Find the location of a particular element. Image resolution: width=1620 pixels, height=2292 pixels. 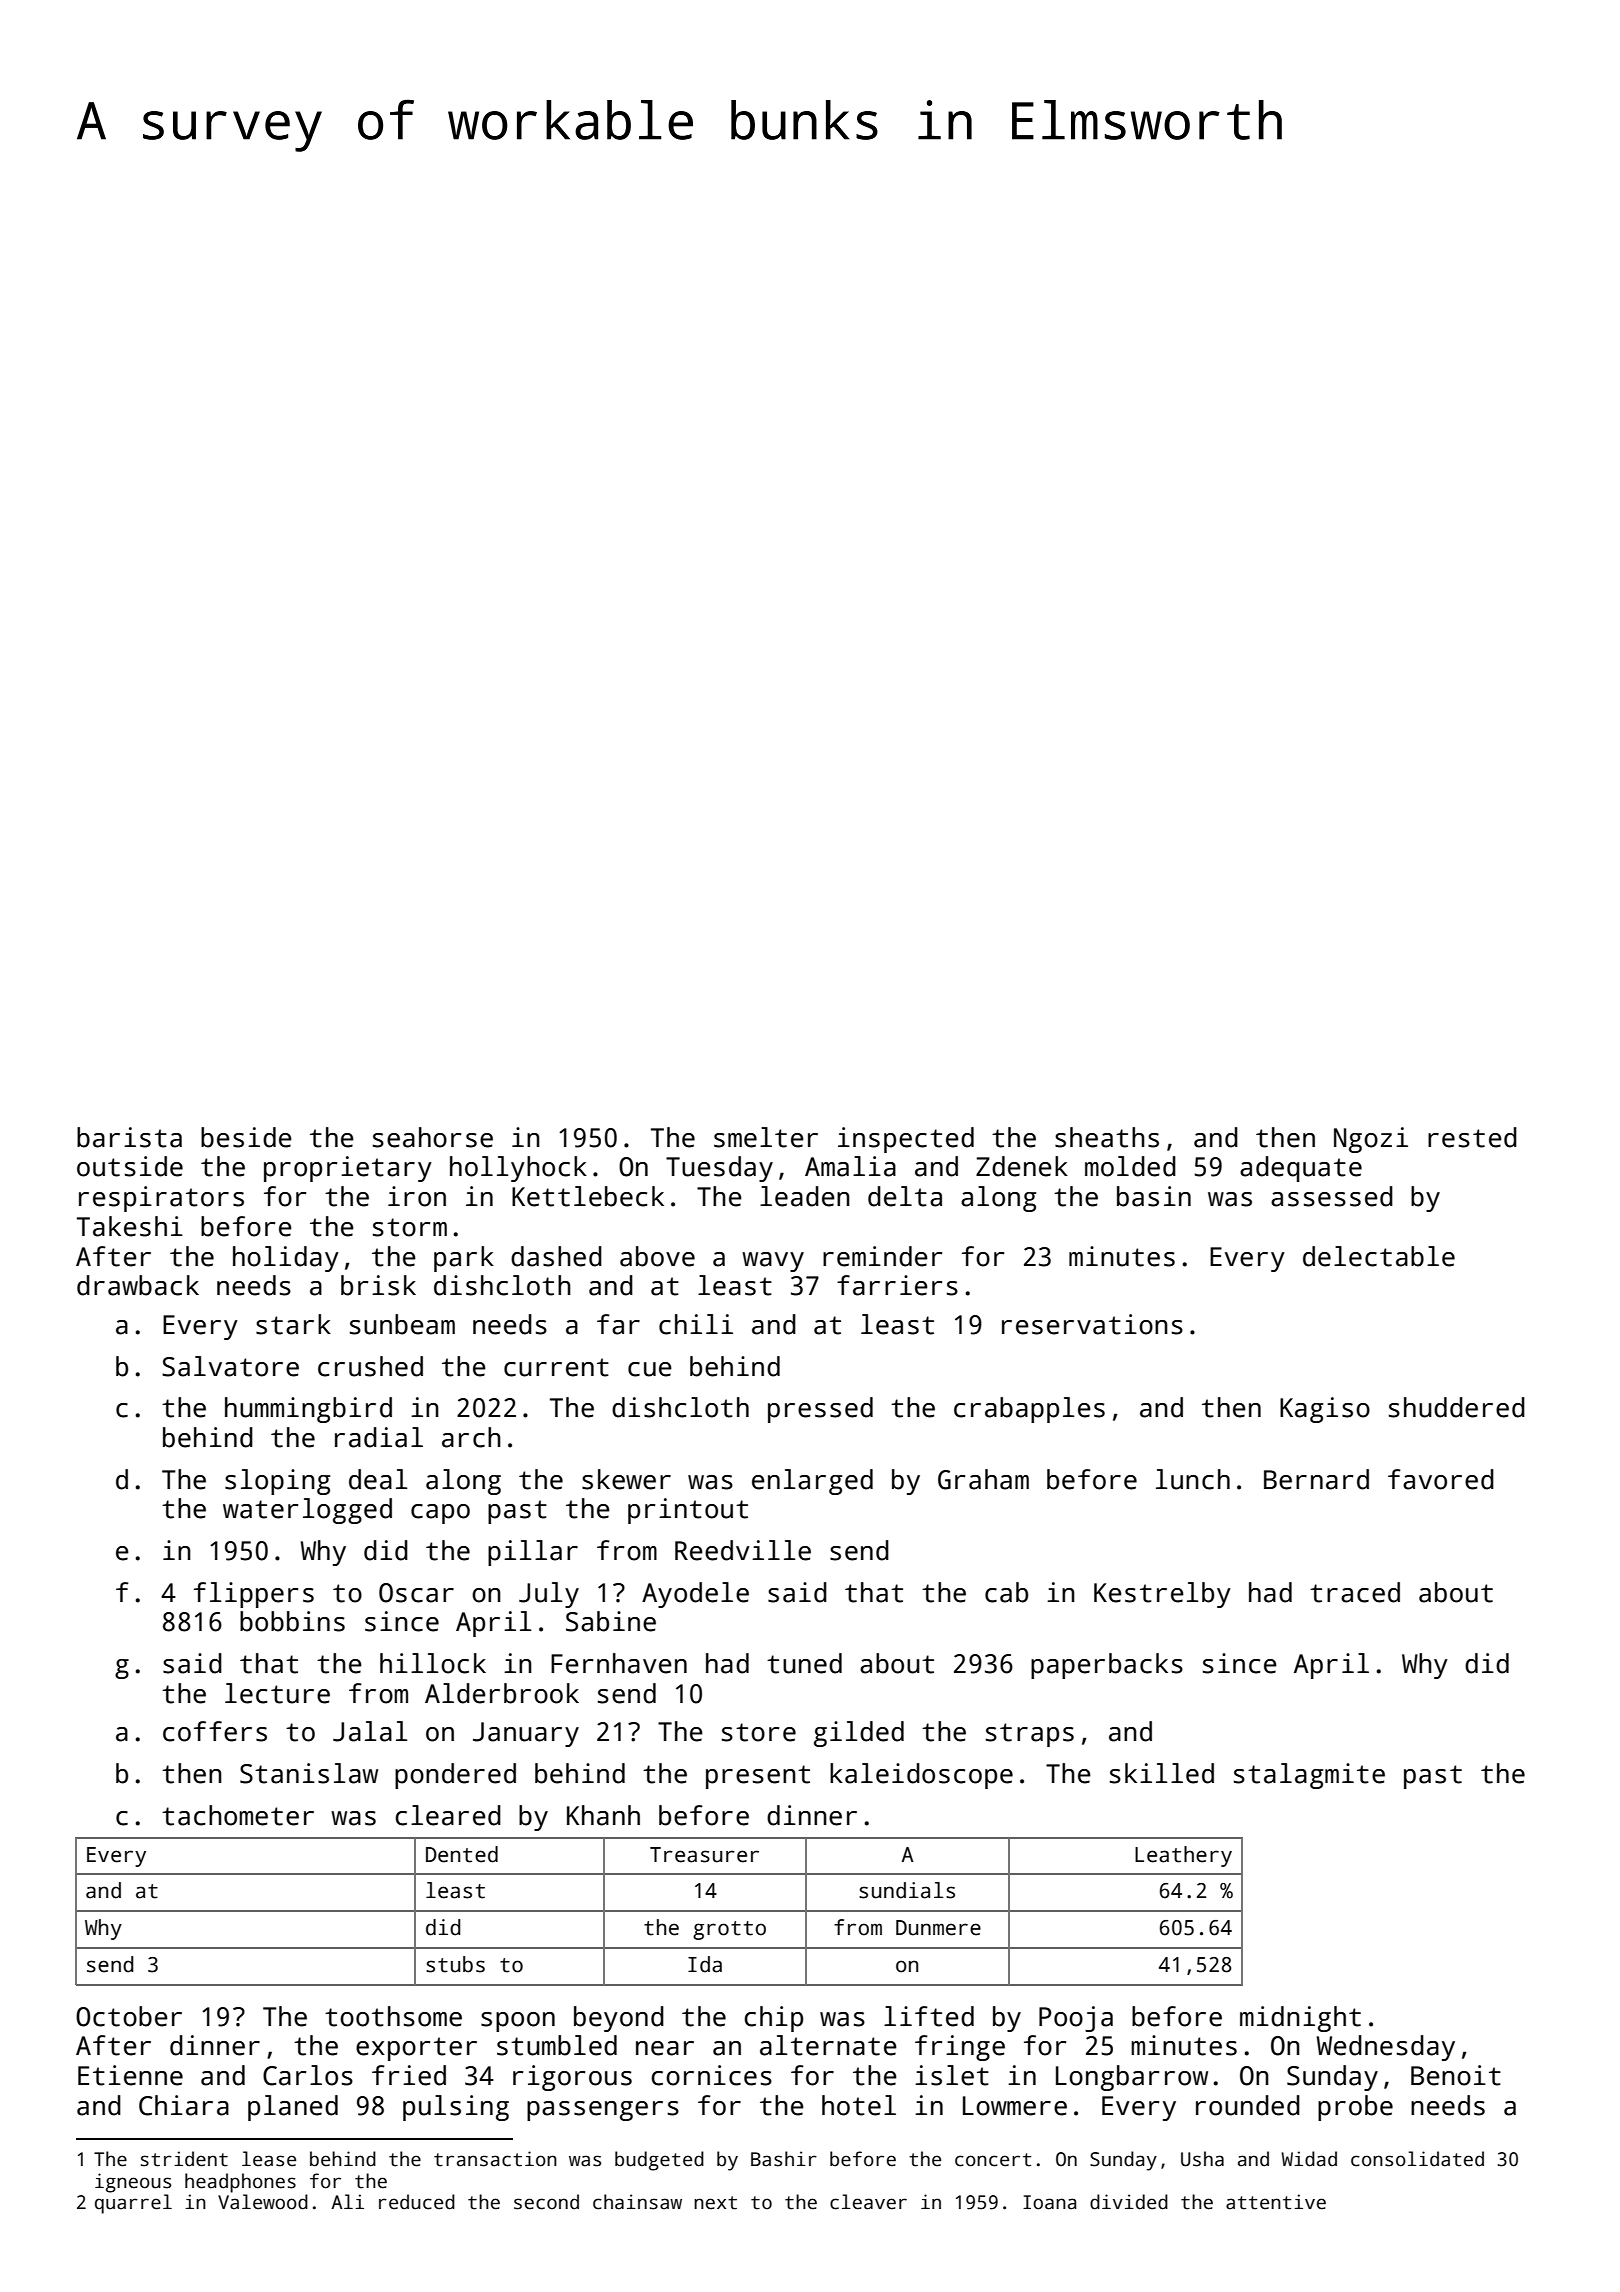

midnight is located at coordinates (1300, 2019).
